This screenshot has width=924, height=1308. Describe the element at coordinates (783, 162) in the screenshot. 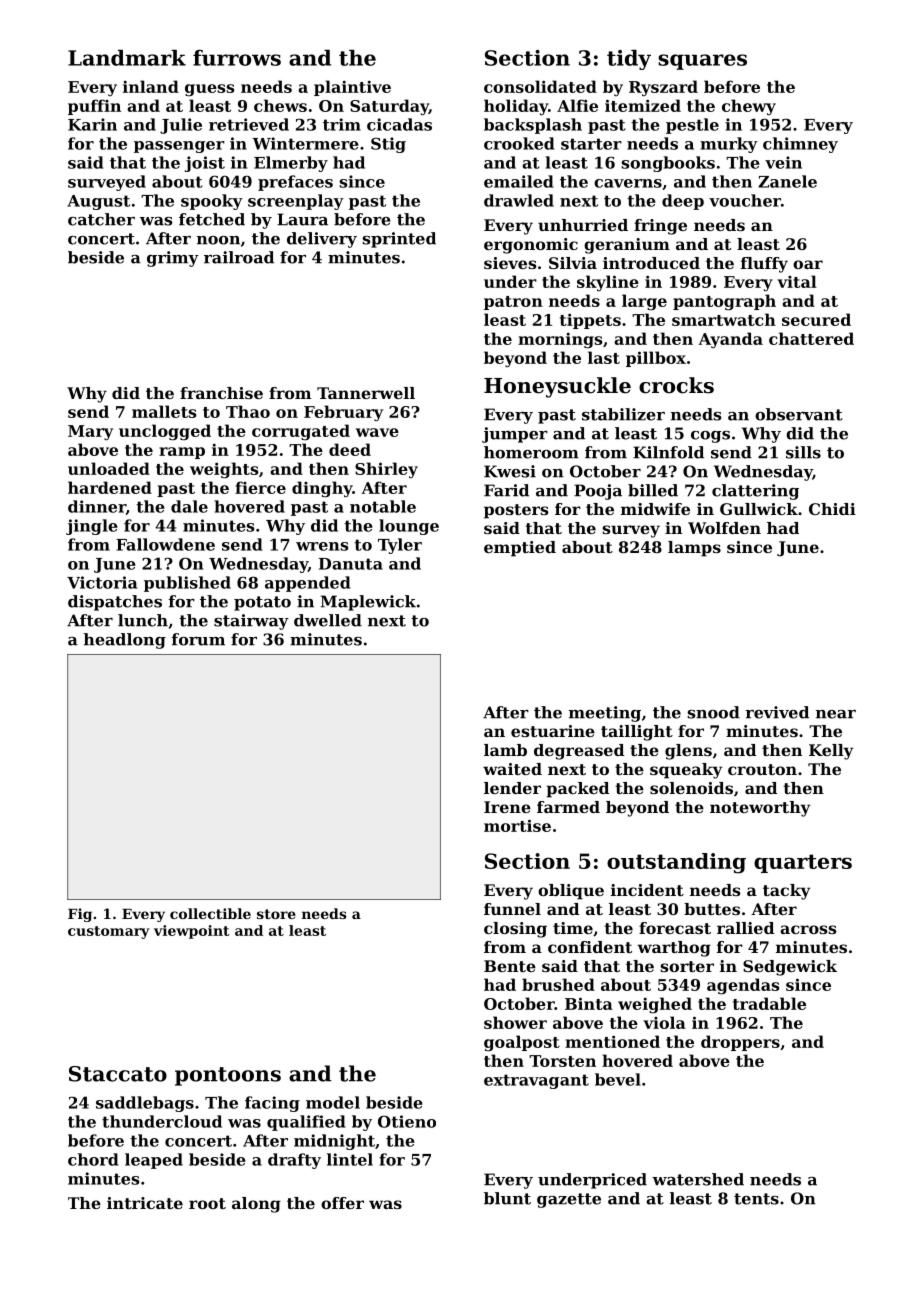

I see `vein` at that location.
